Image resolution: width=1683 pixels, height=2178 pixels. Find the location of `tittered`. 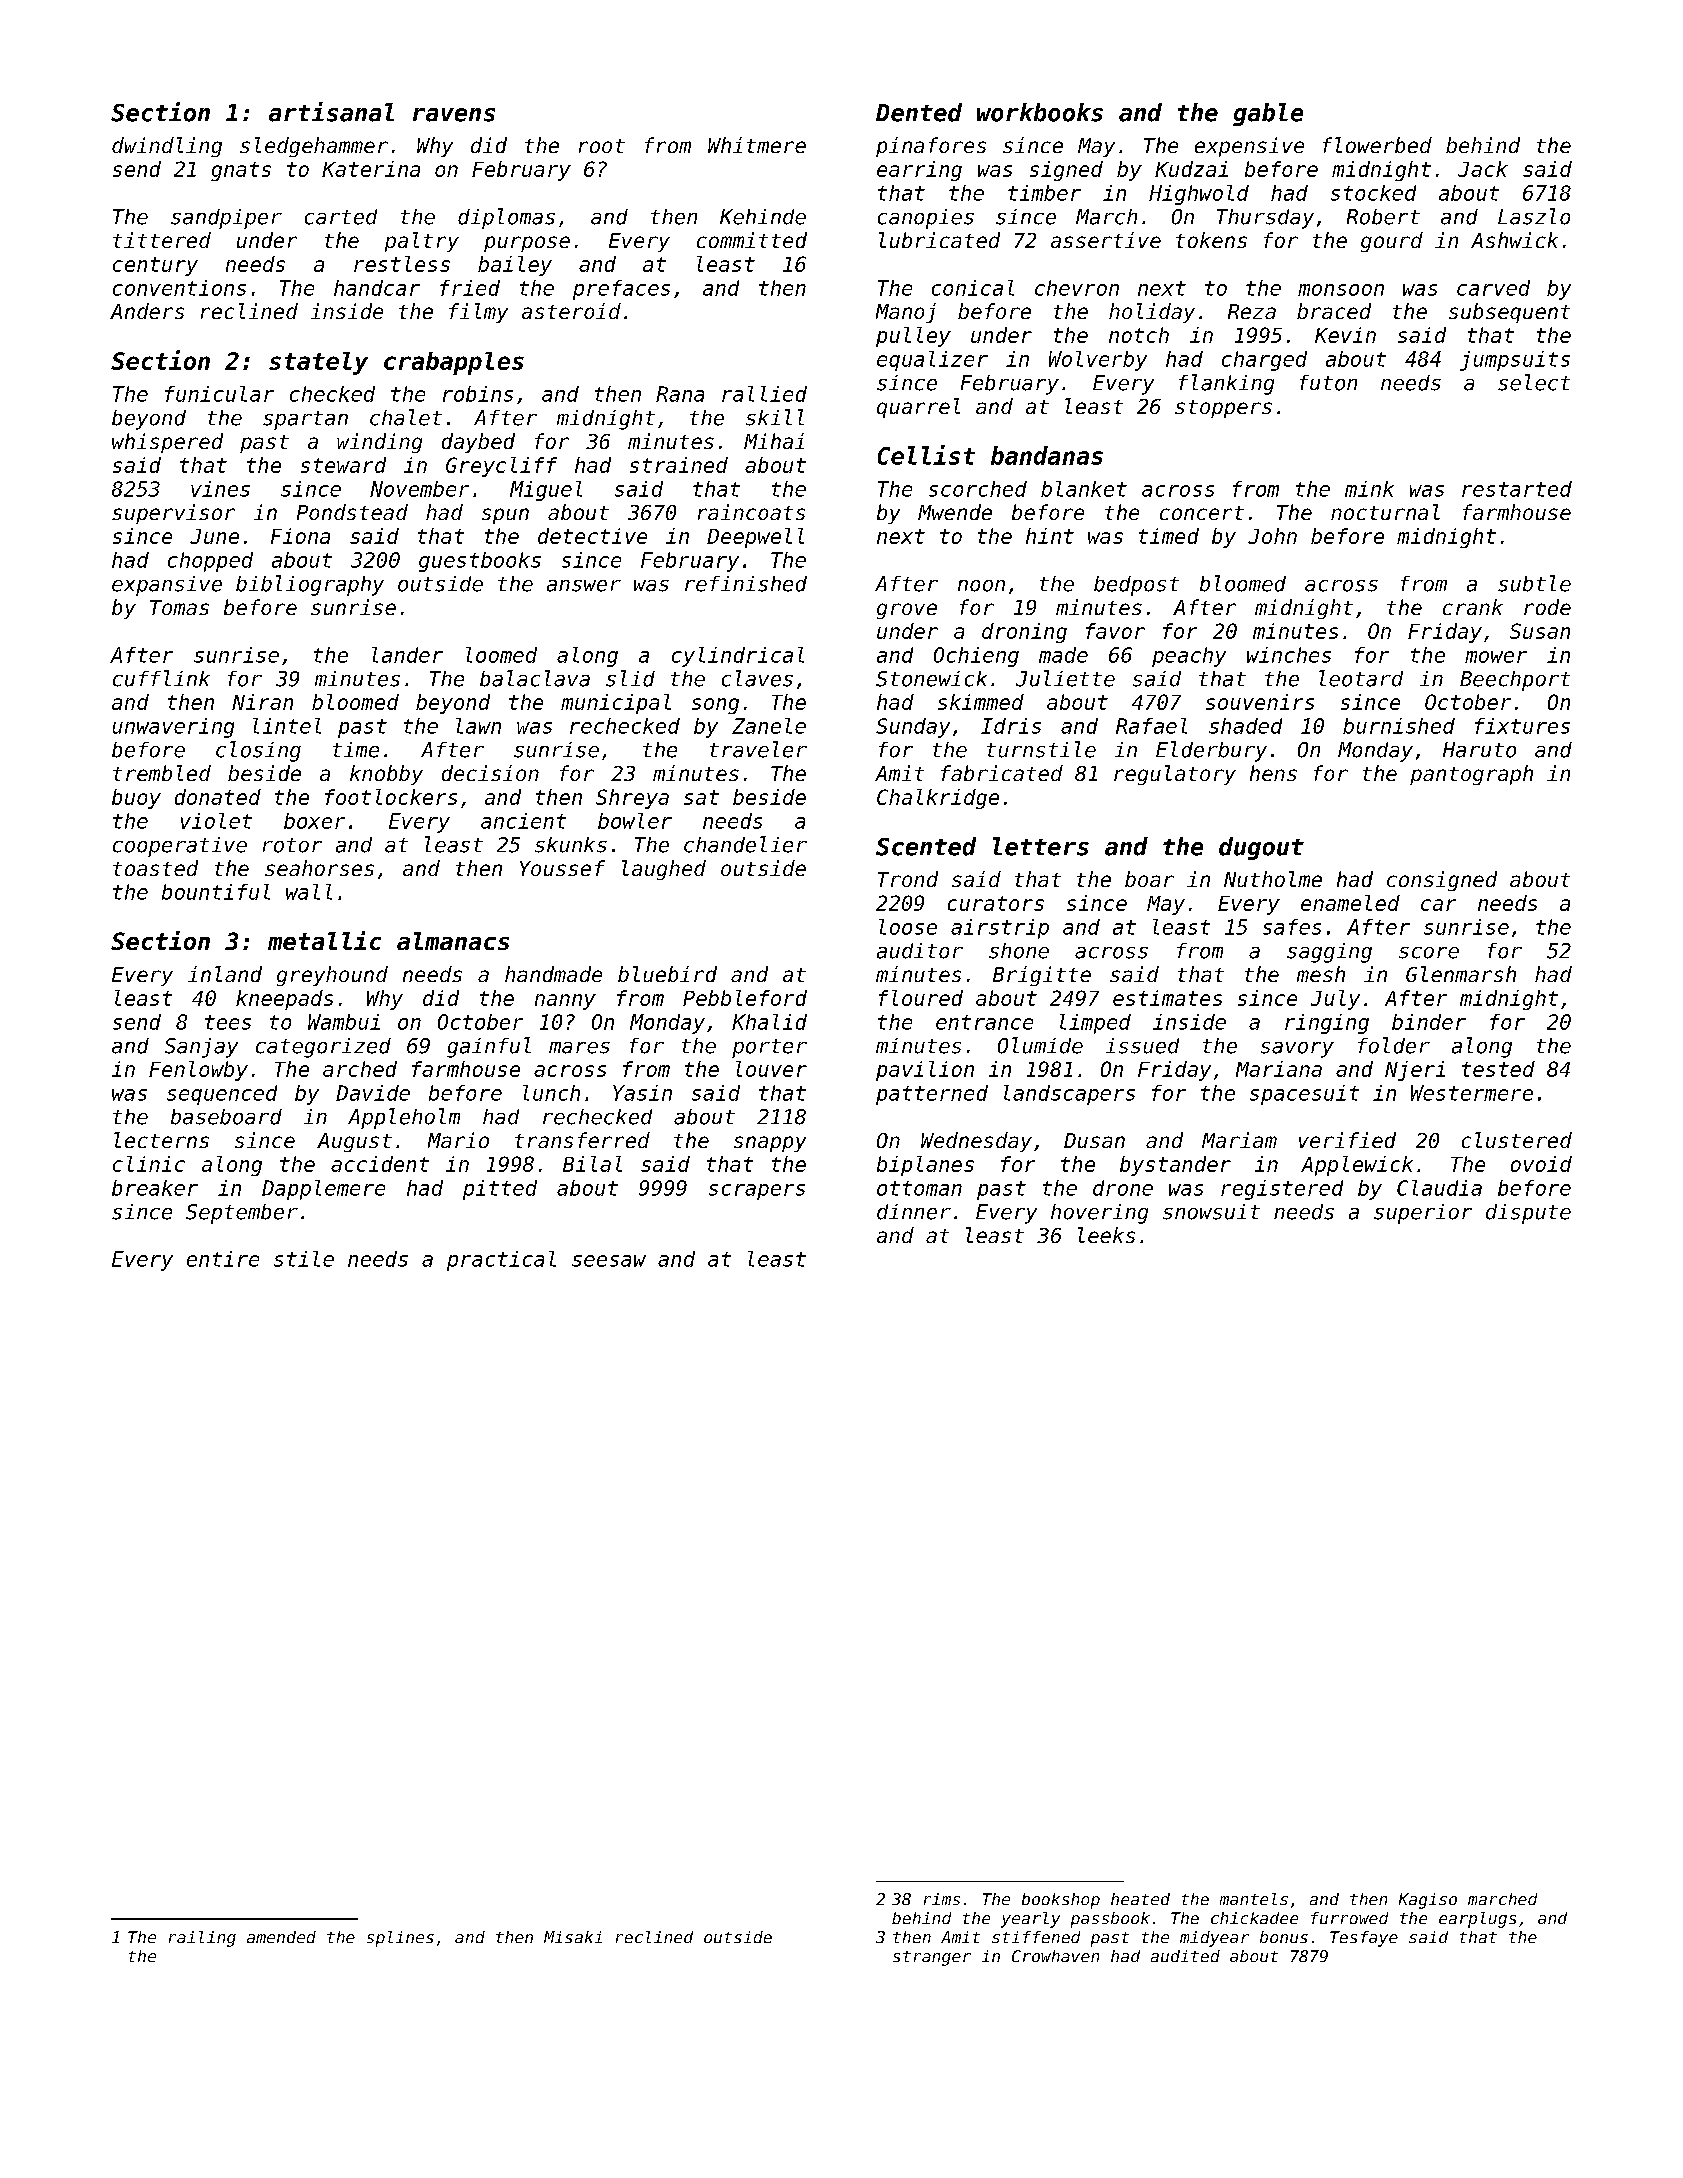

tittered is located at coordinates (162, 240).
